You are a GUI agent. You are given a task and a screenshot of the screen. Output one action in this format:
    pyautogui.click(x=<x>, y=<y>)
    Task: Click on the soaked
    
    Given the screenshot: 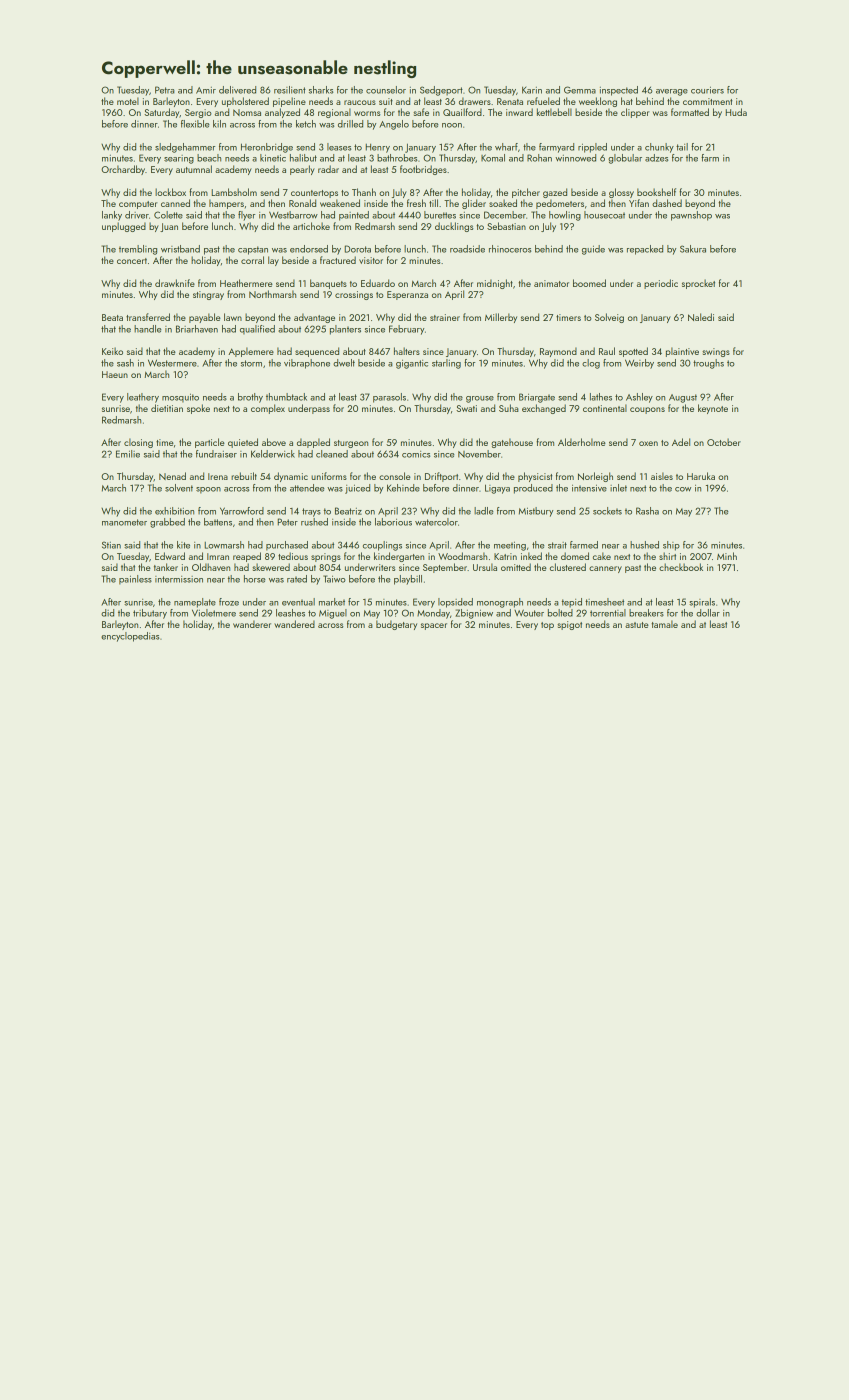 What is the action you would take?
    pyautogui.click(x=503, y=203)
